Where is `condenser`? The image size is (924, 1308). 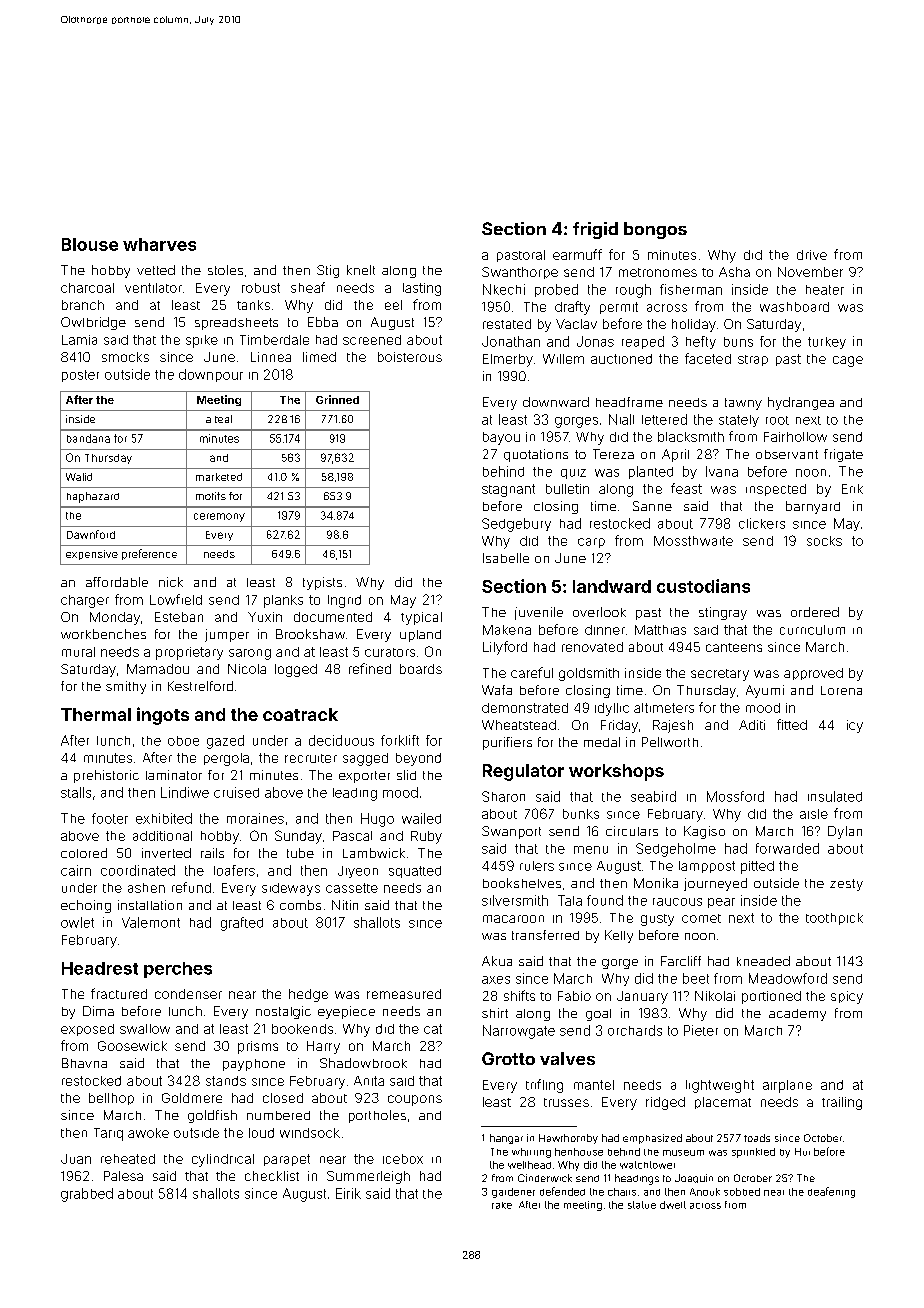 condenser is located at coordinates (188, 994).
